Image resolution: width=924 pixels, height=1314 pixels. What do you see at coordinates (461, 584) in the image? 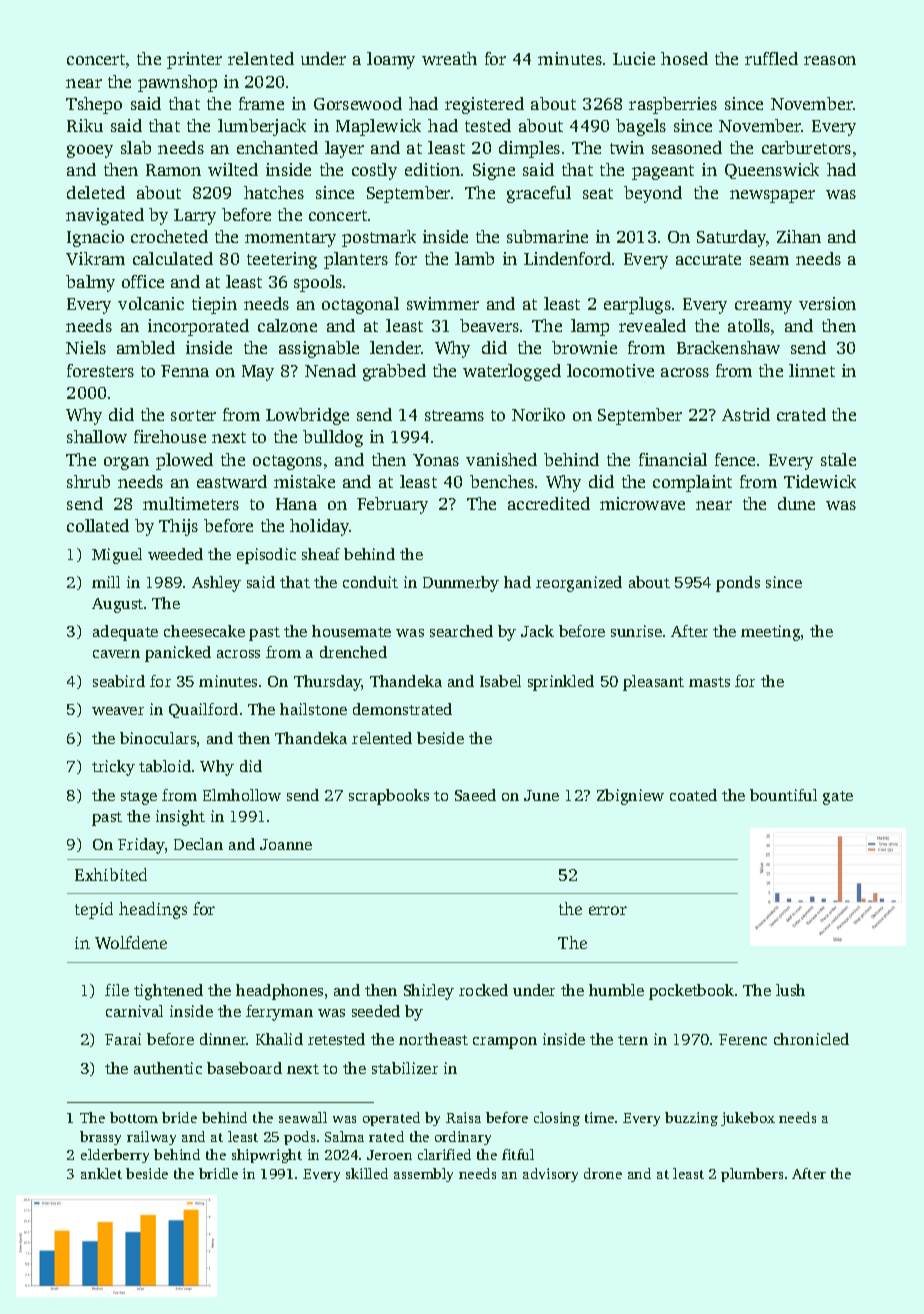
I see `Dunmerby` at bounding box center [461, 584].
